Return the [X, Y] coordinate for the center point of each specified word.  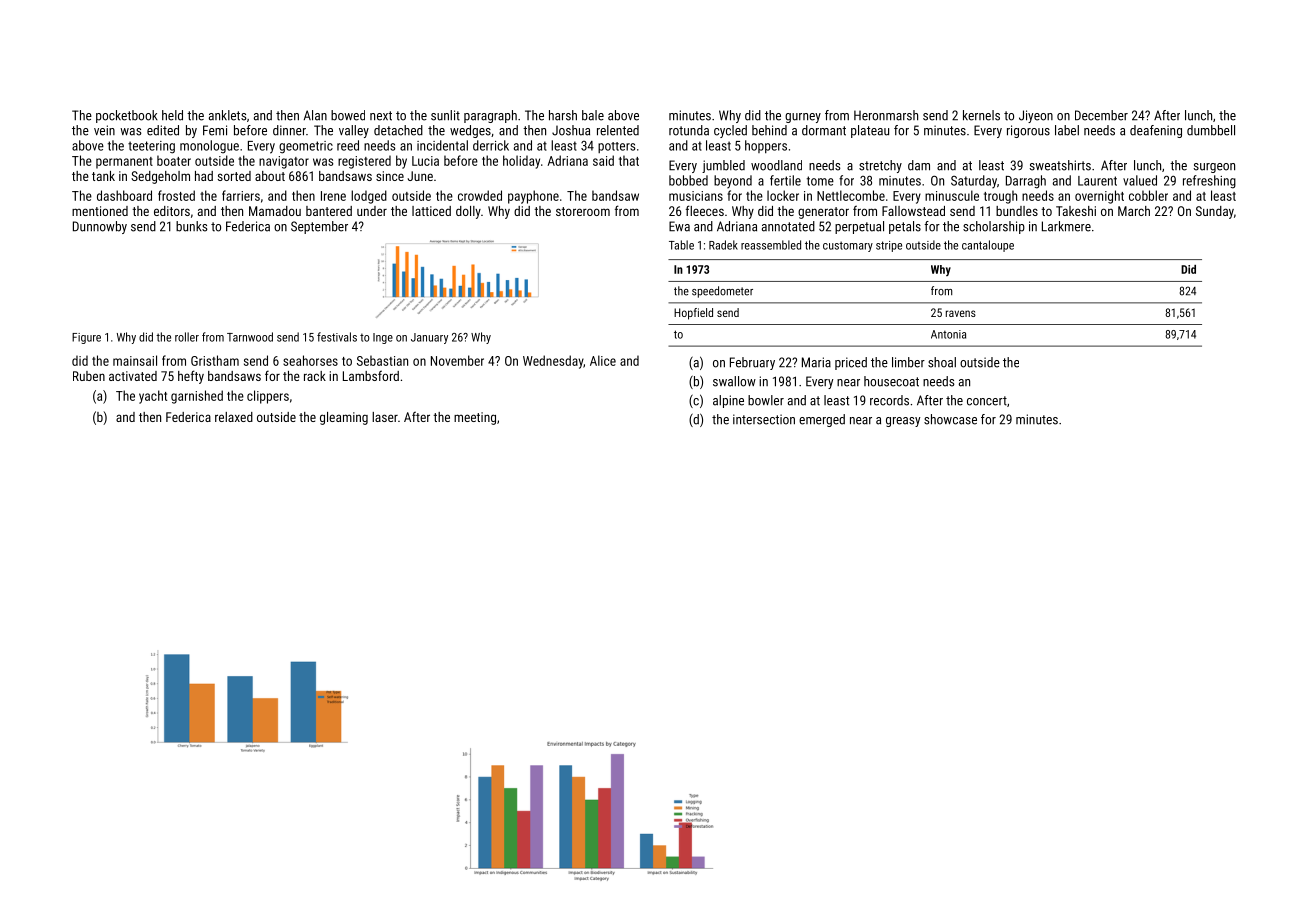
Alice [603, 360]
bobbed [688, 180]
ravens [961, 313]
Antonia [948, 334]
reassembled [771, 245]
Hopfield [693, 314]
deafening [1156, 131]
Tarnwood [250, 337]
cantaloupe [988, 246]
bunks [192, 226]
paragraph [490, 116]
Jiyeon [1036, 116]
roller [187, 337]
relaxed [234, 417]
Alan [315, 115]
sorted [234, 176]
